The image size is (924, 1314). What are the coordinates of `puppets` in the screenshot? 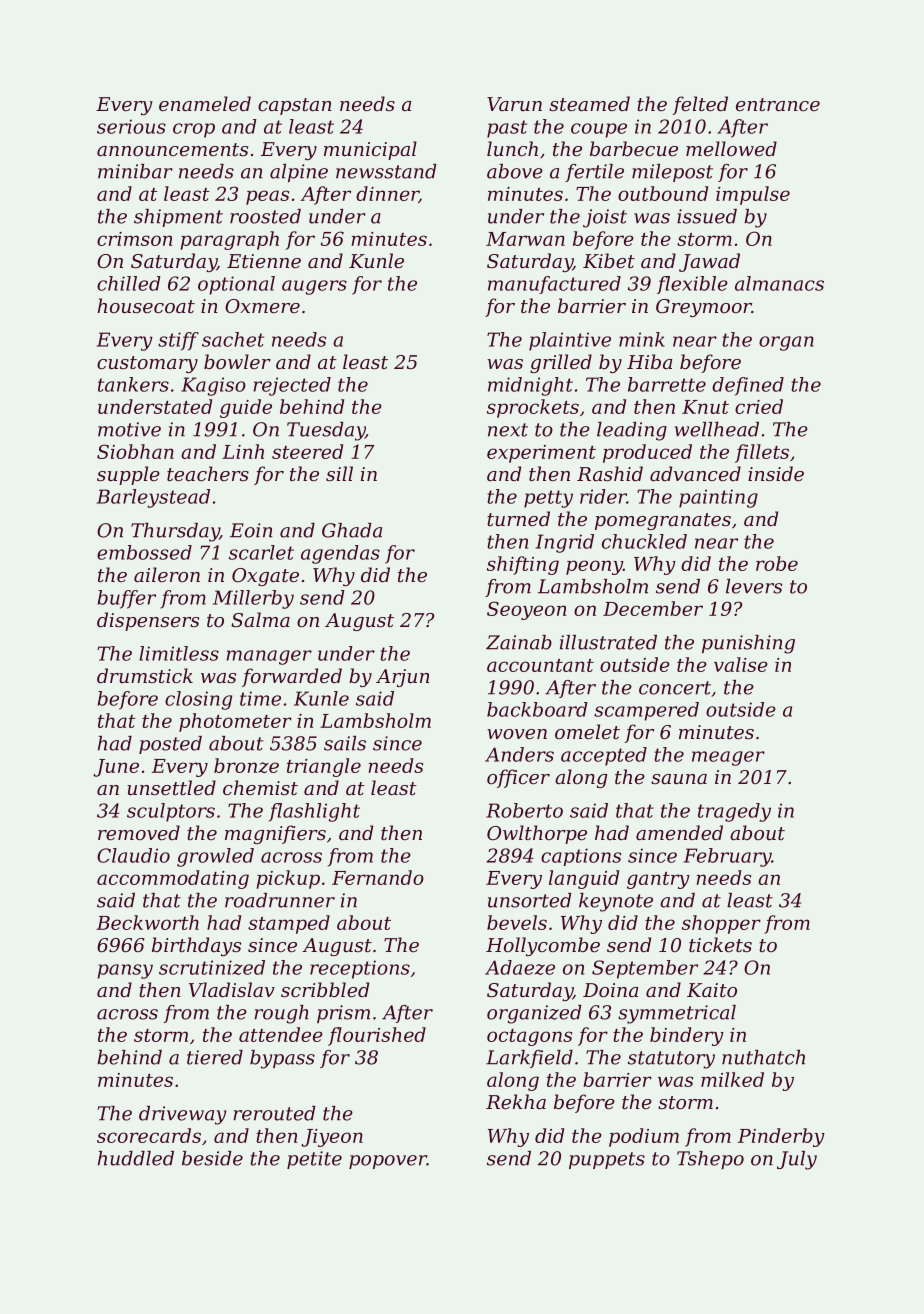 It's located at (607, 1160).
